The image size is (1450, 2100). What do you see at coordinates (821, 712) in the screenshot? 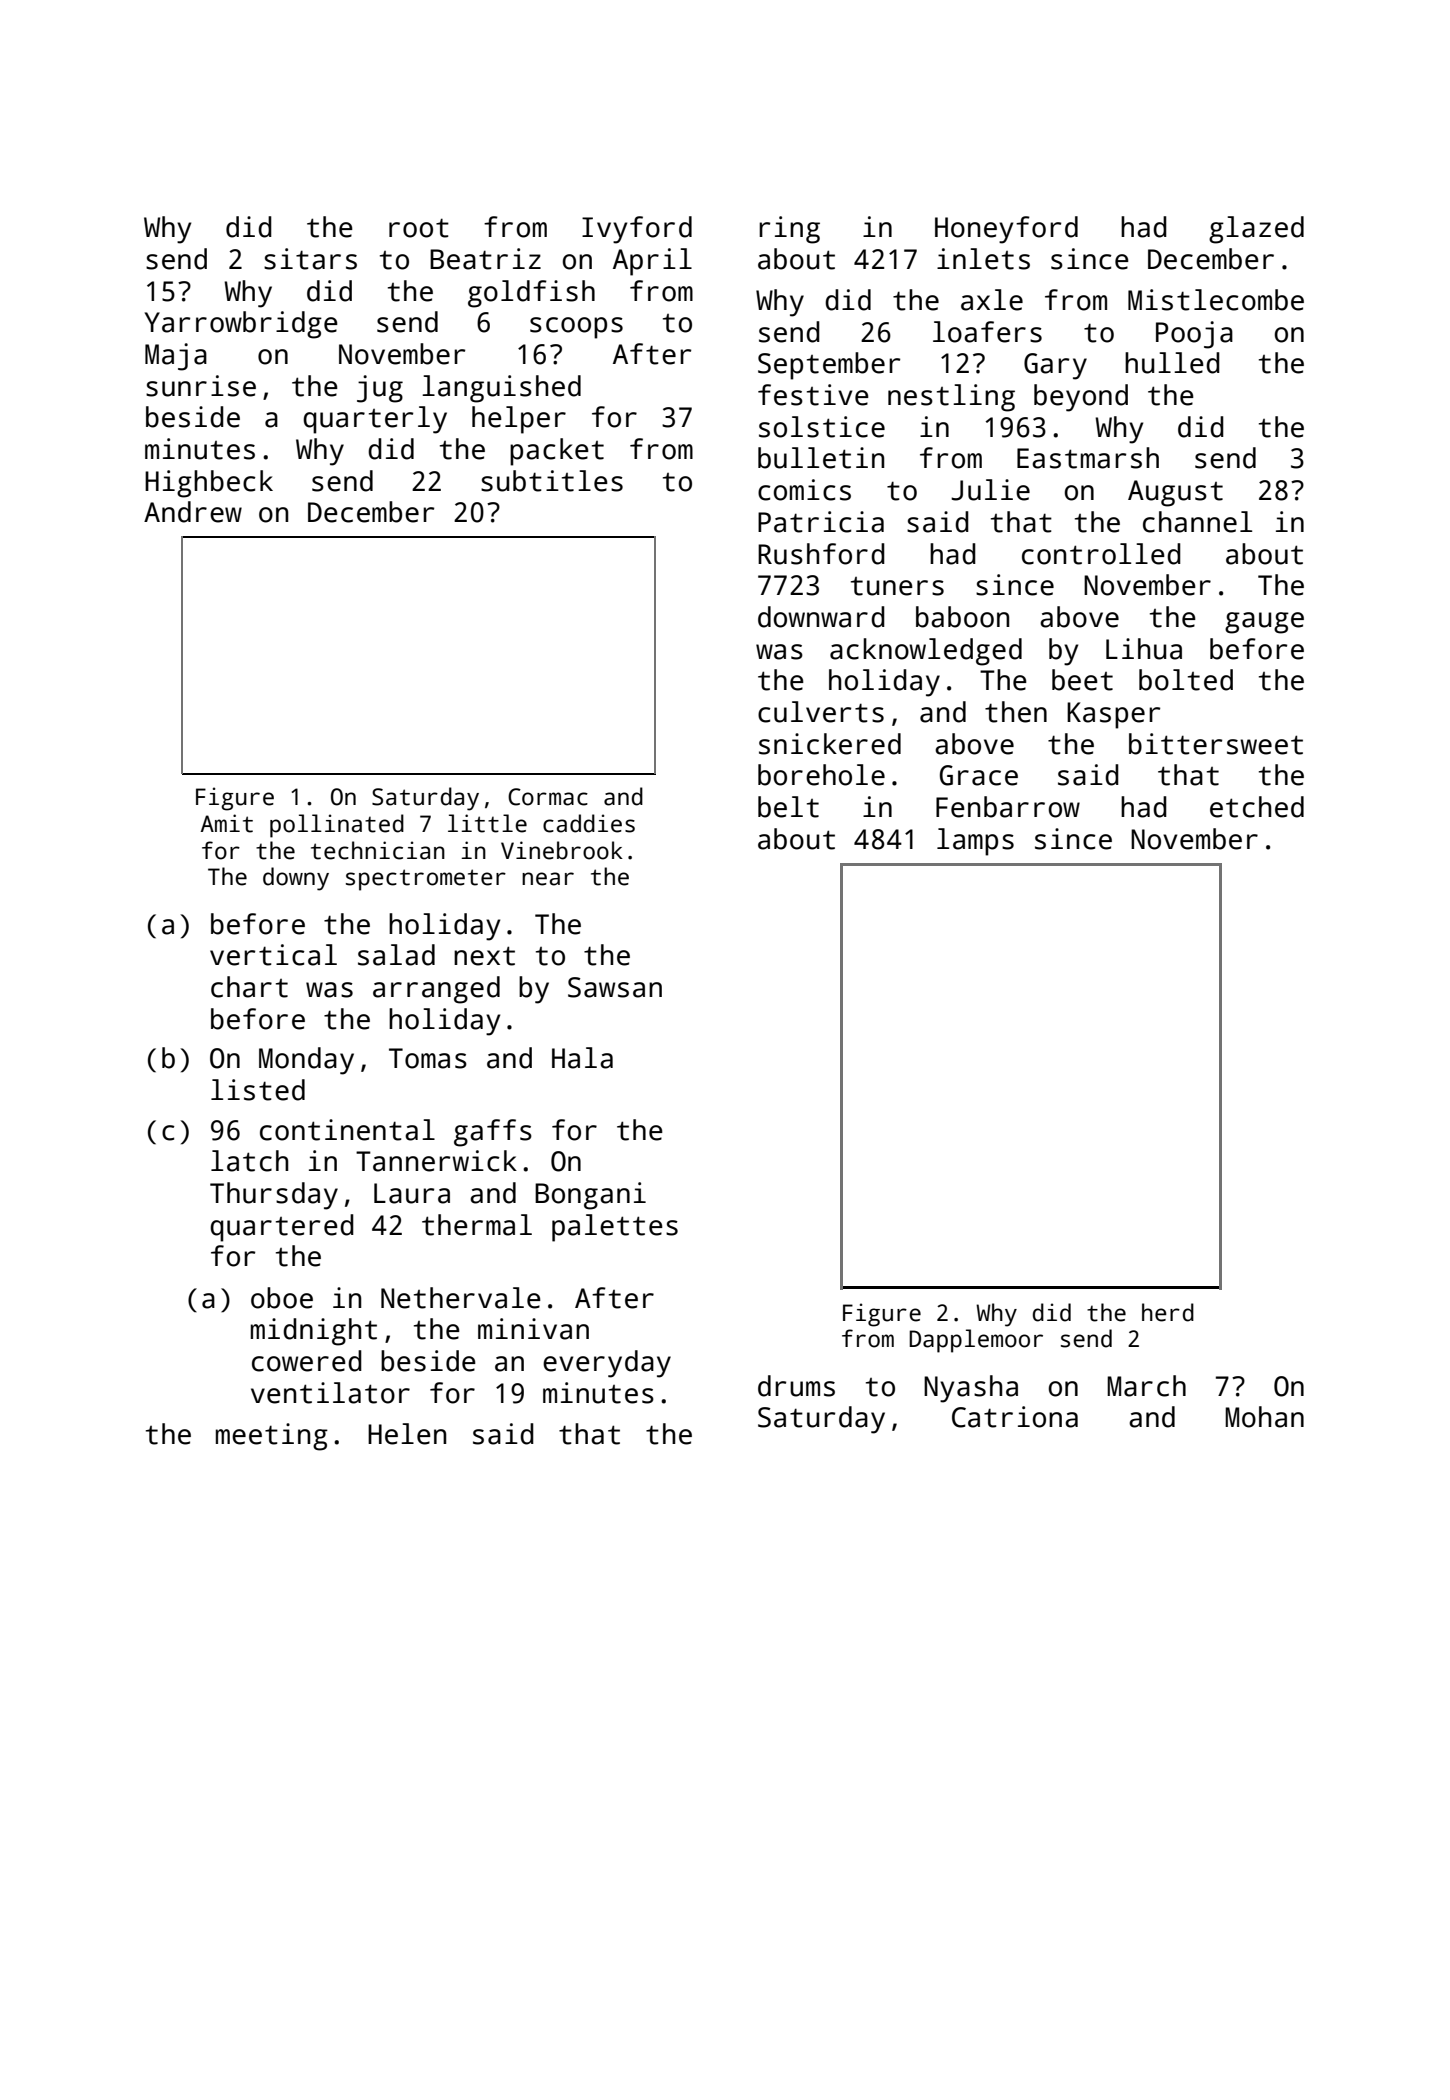
I see `culverts` at bounding box center [821, 712].
